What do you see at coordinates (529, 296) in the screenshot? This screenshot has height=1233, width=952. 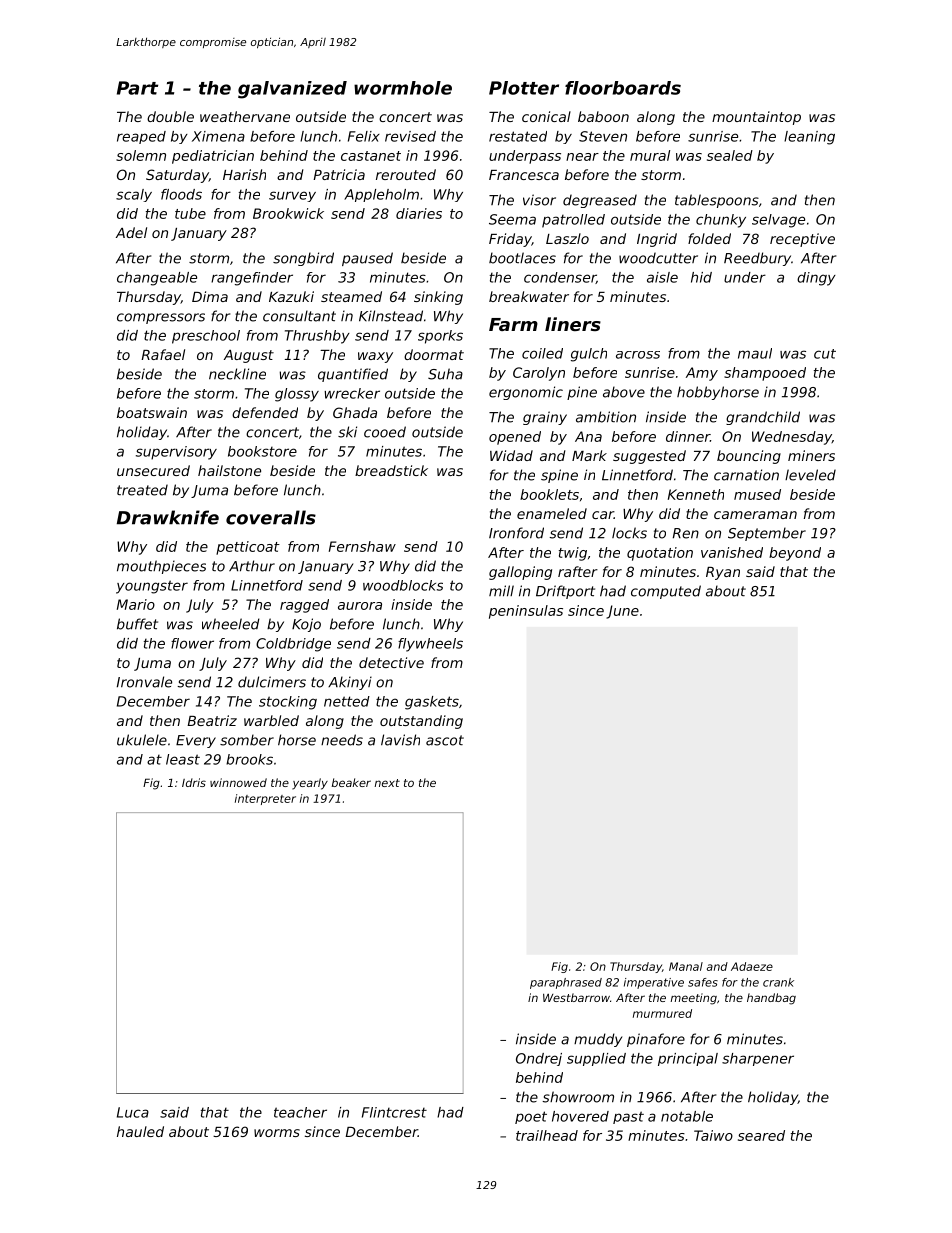 I see `breakwater` at bounding box center [529, 296].
